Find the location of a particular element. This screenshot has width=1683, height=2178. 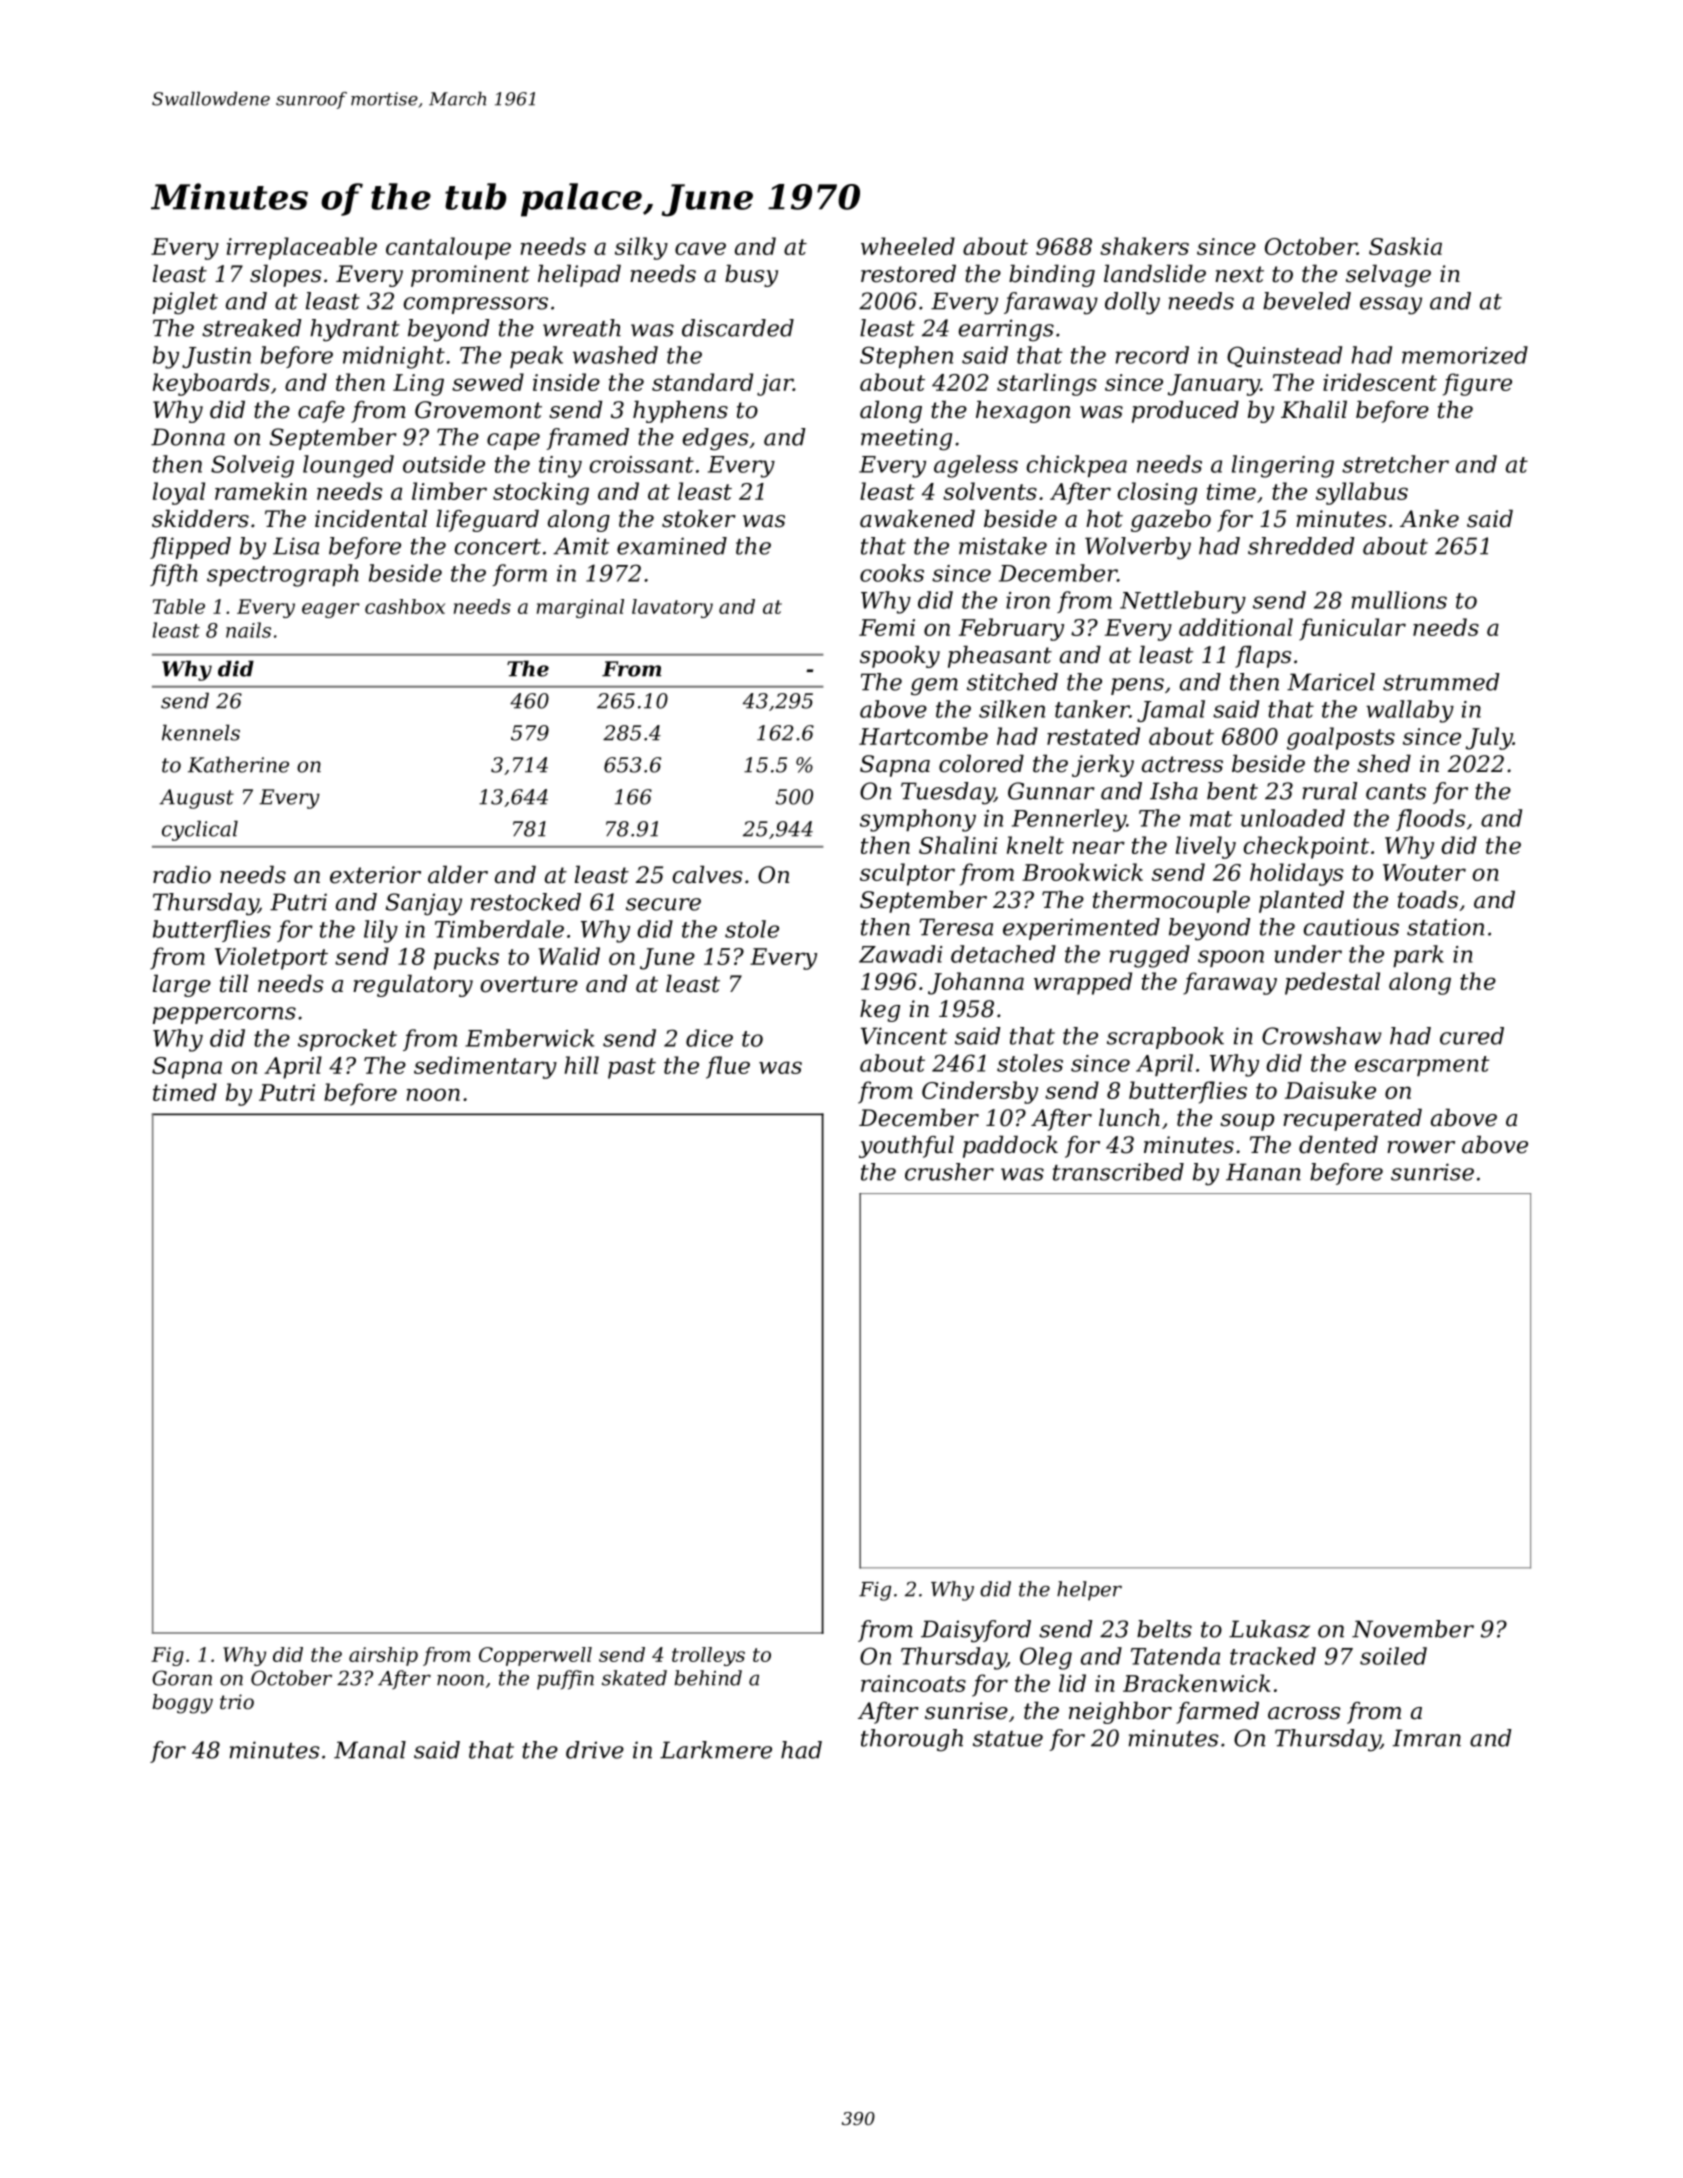

peppercorns is located at coordinates (224, 1015).
